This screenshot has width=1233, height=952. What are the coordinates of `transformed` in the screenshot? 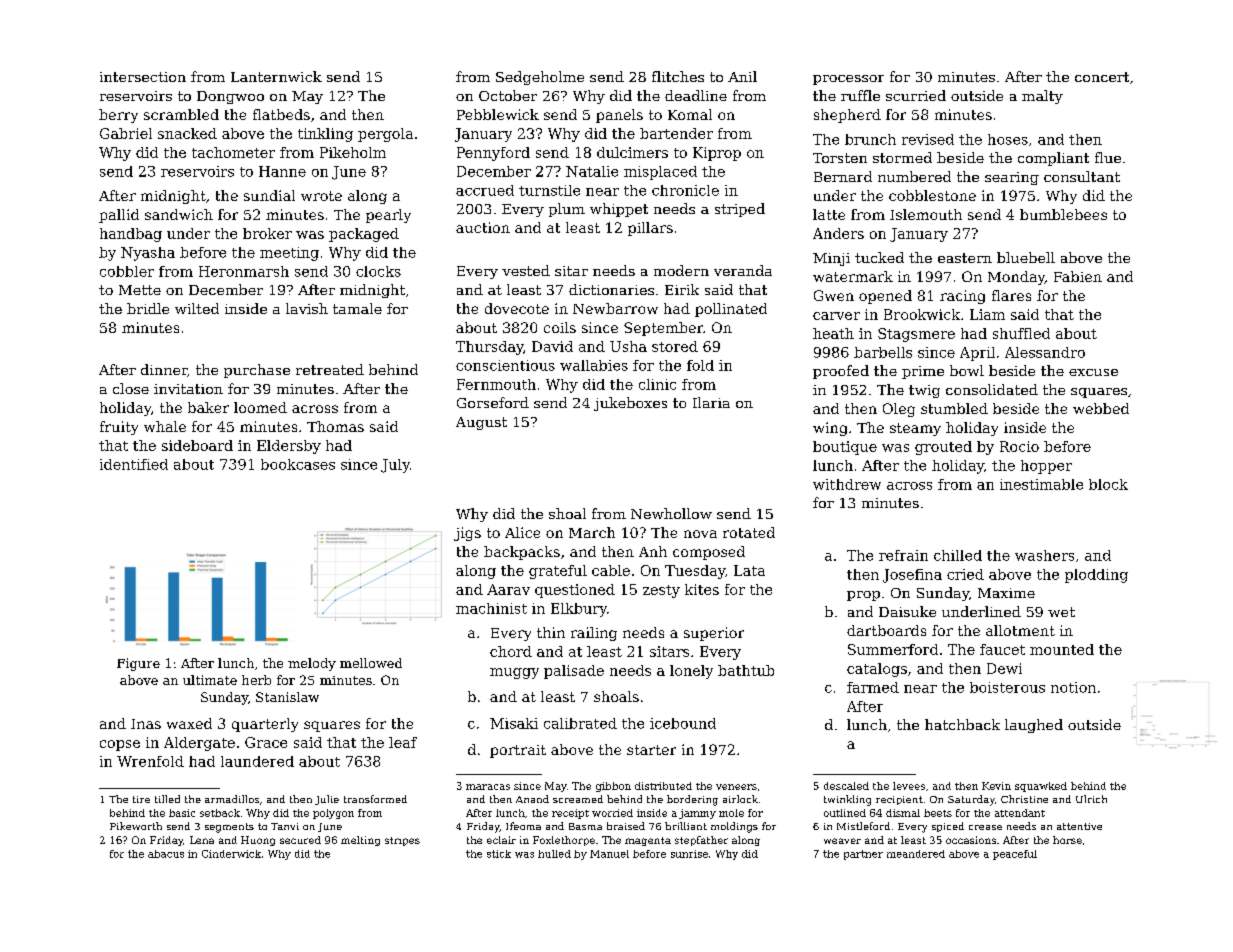 It's located at (375, 799).
